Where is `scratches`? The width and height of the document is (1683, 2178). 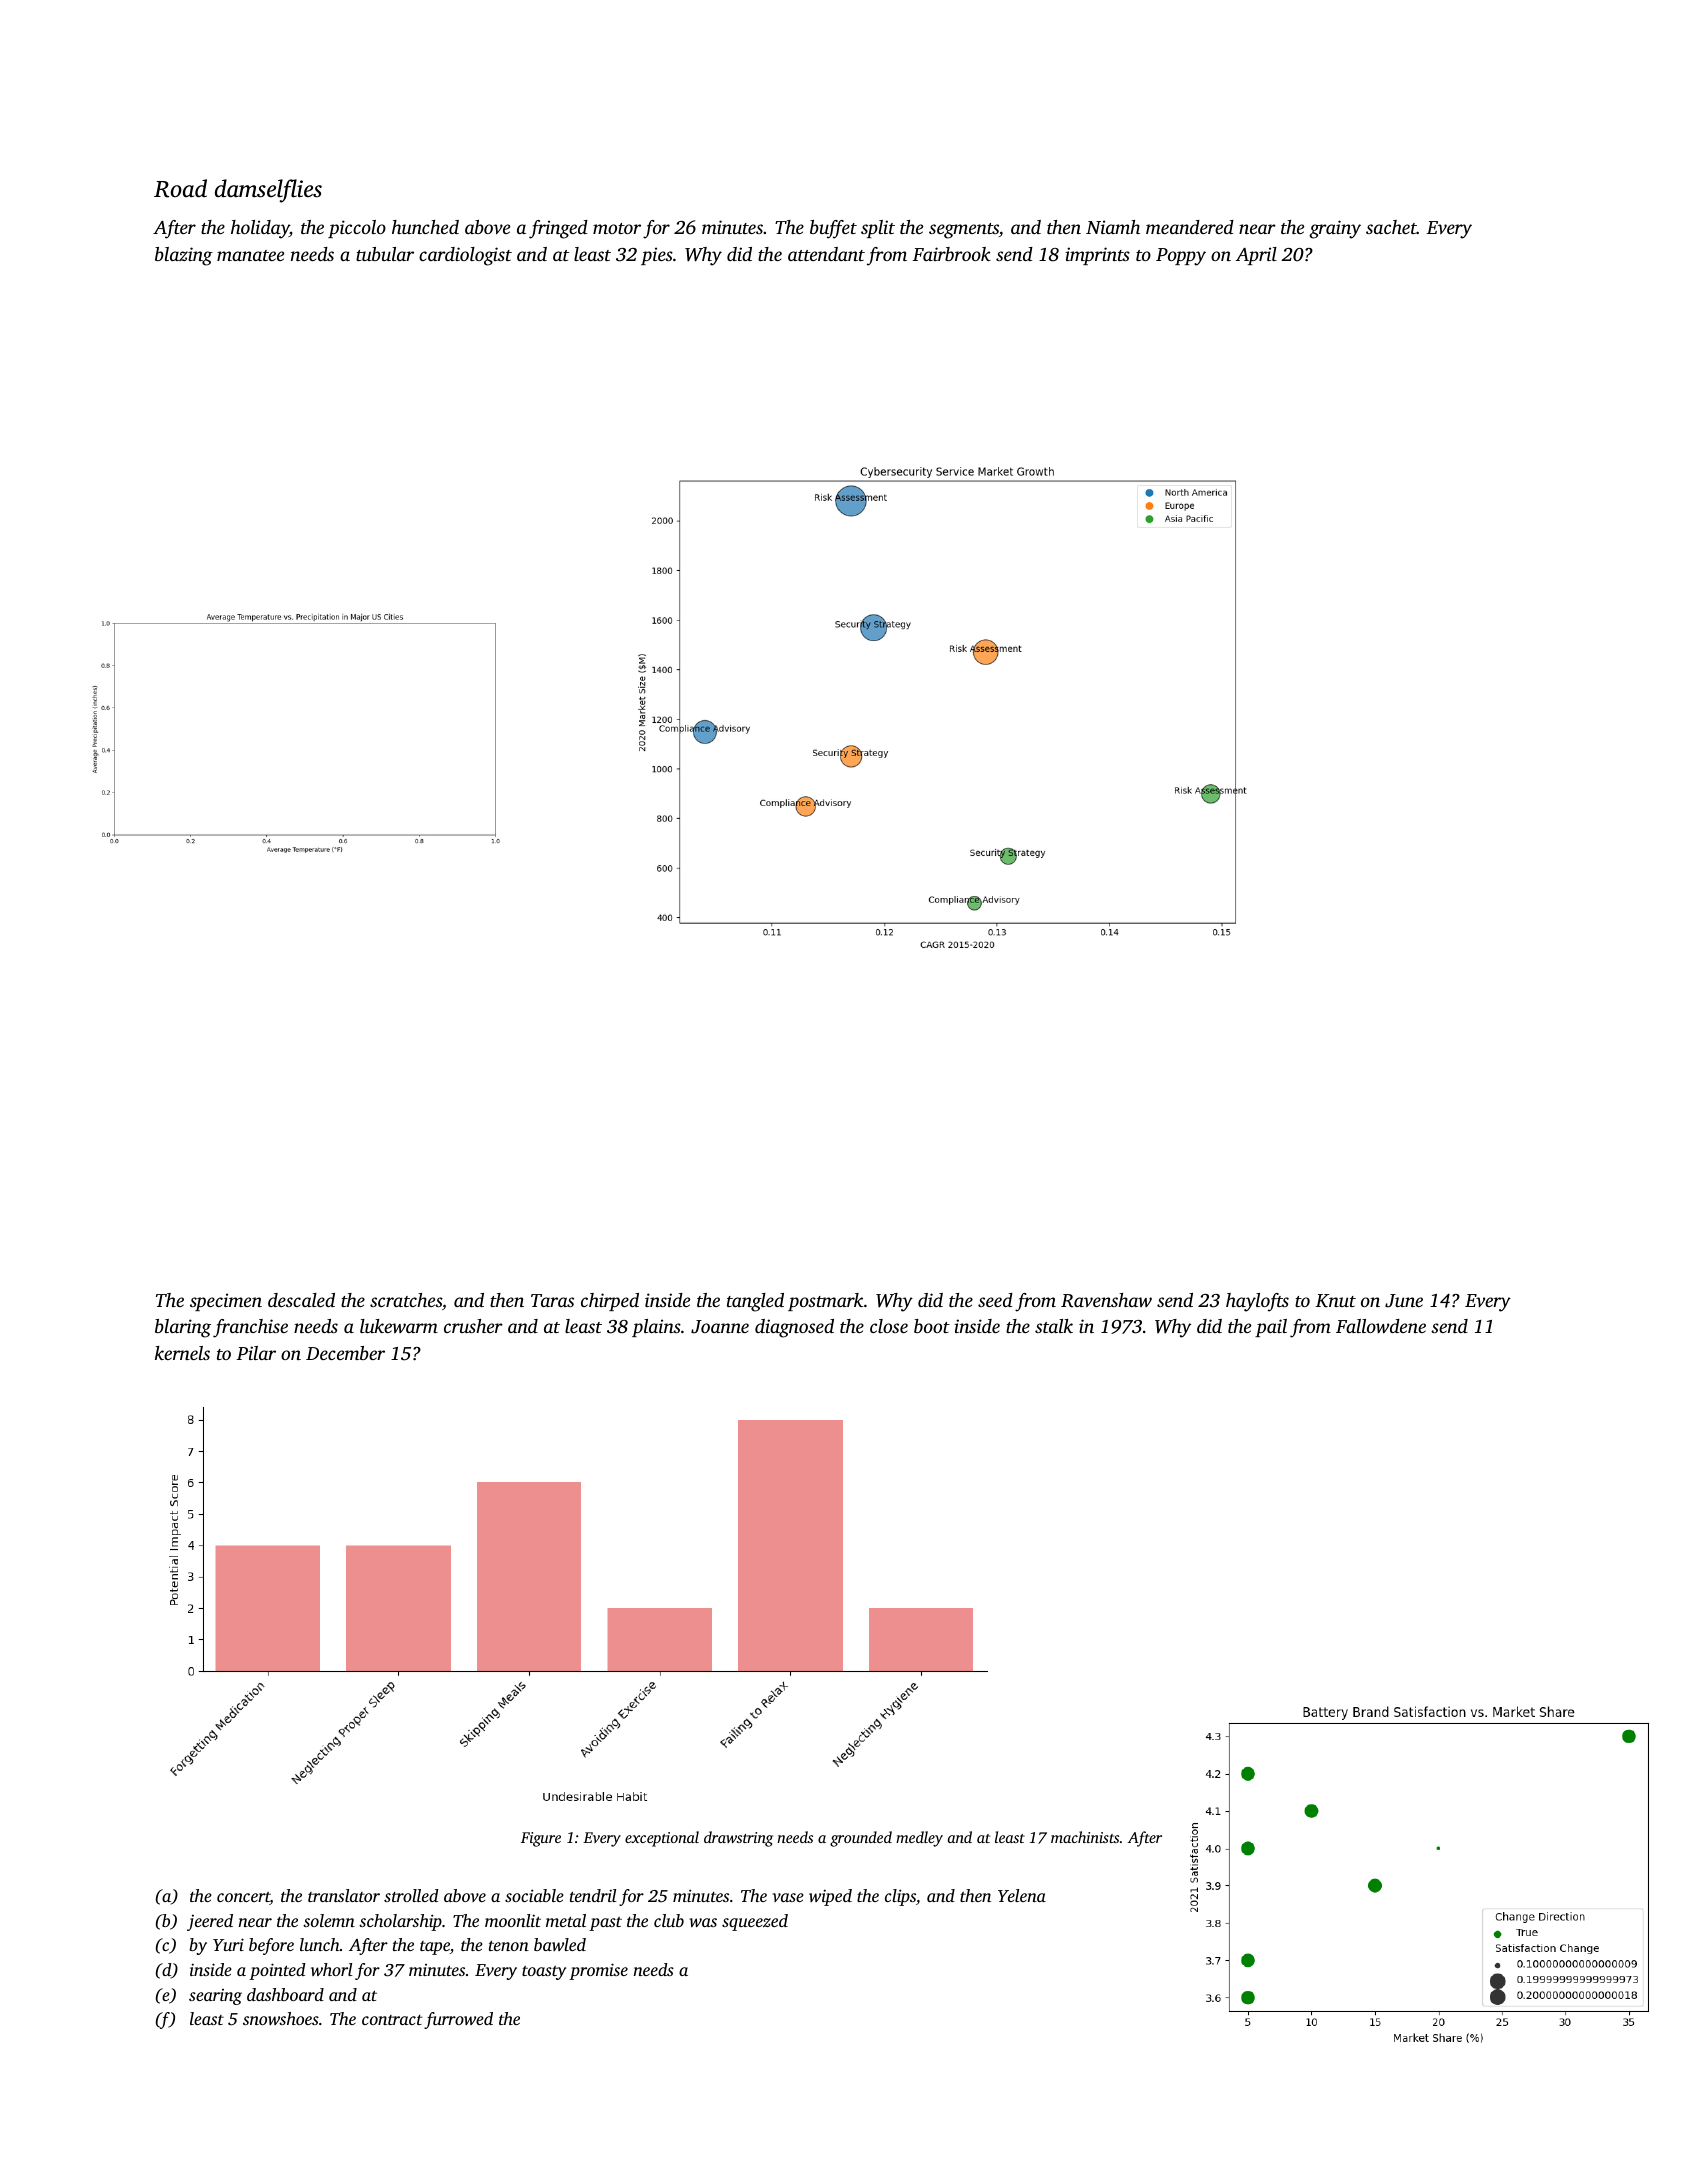 scratches is located at coordinates (406, 1300).
